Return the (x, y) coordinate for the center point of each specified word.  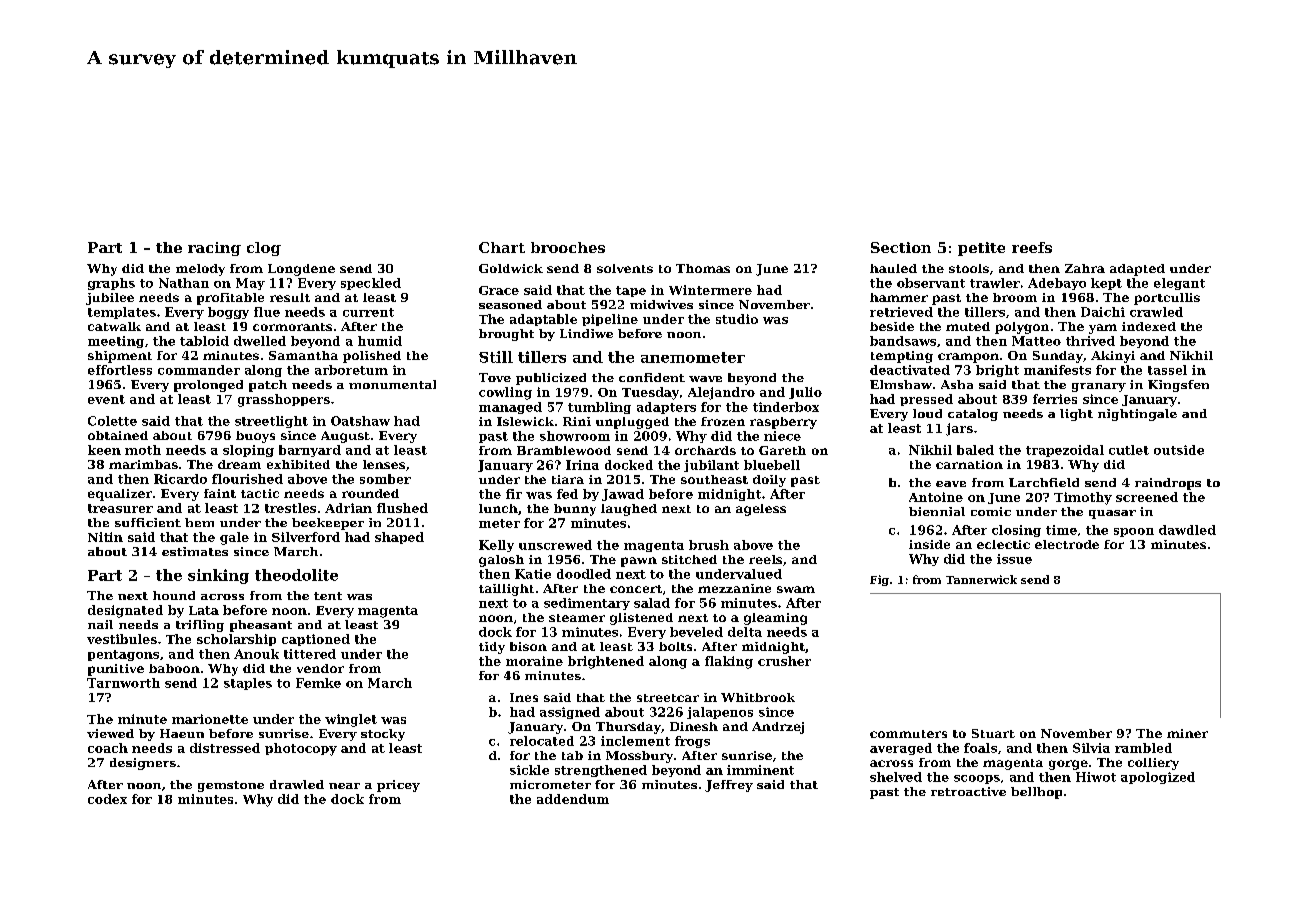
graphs (111, 284)
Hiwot (1096, 777)
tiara (568, 479)
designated (125, 611)
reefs (1032, 247)
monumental (392, 384)
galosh (501, 561)
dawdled (1187, 530)
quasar (1112, 514)
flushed (402, 508)
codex (107, 799)
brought (506, 335)
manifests (1057, 370)
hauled (893, 268)
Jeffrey (729, 786)
